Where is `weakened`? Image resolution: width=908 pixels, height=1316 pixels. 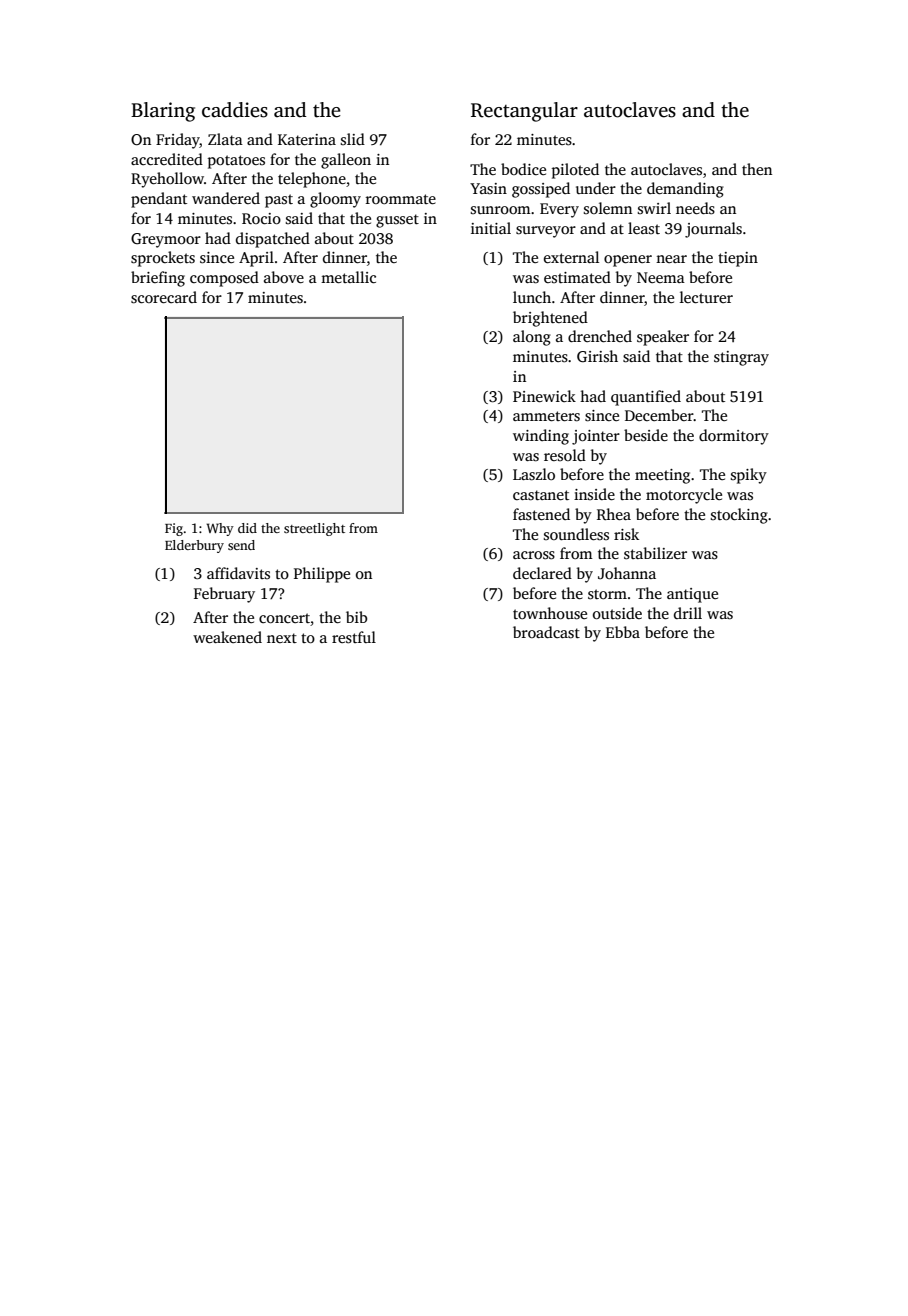
weakened is located at coordinates (227, 637).
